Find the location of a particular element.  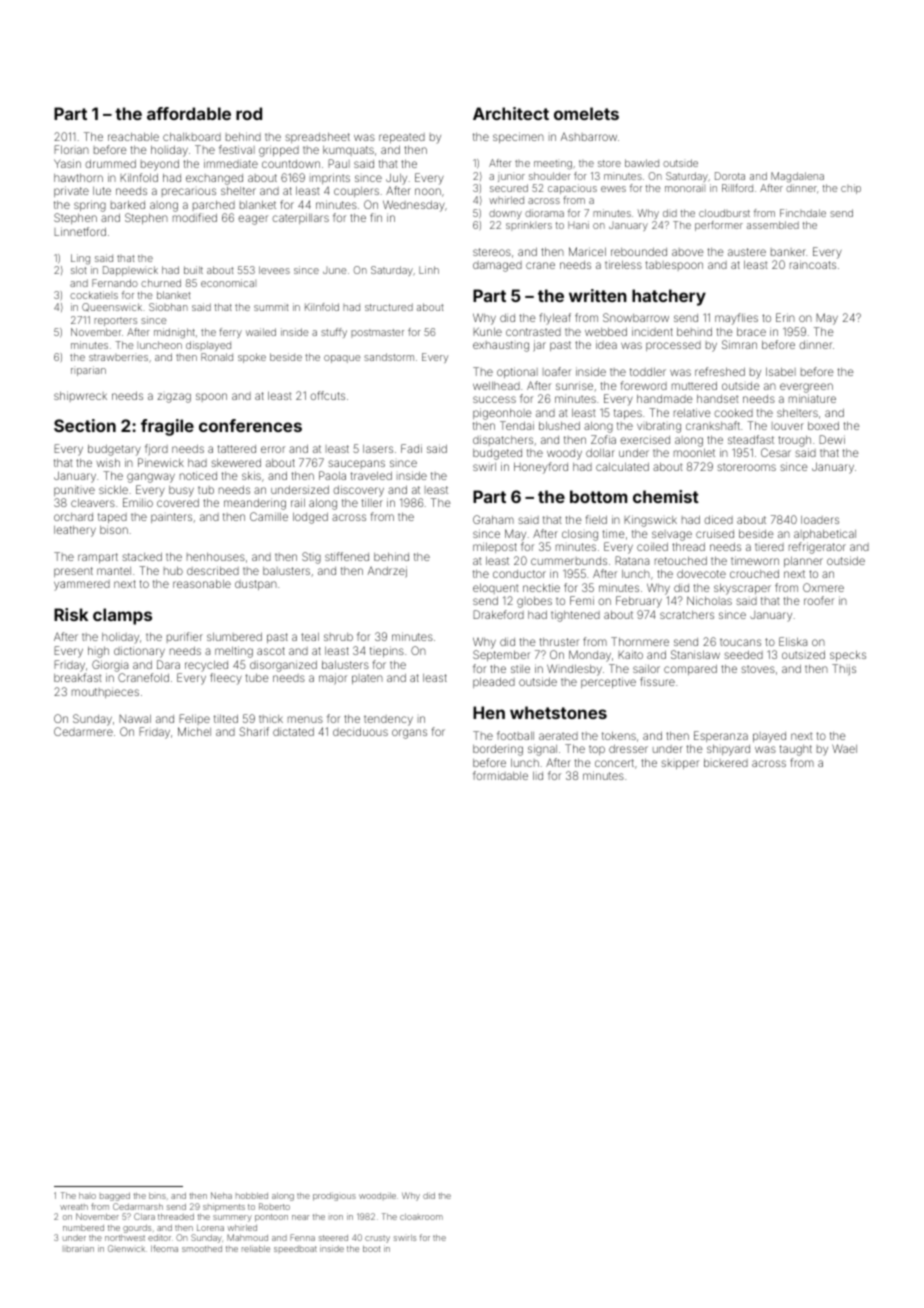

private is located at coordinates (71, 191).
